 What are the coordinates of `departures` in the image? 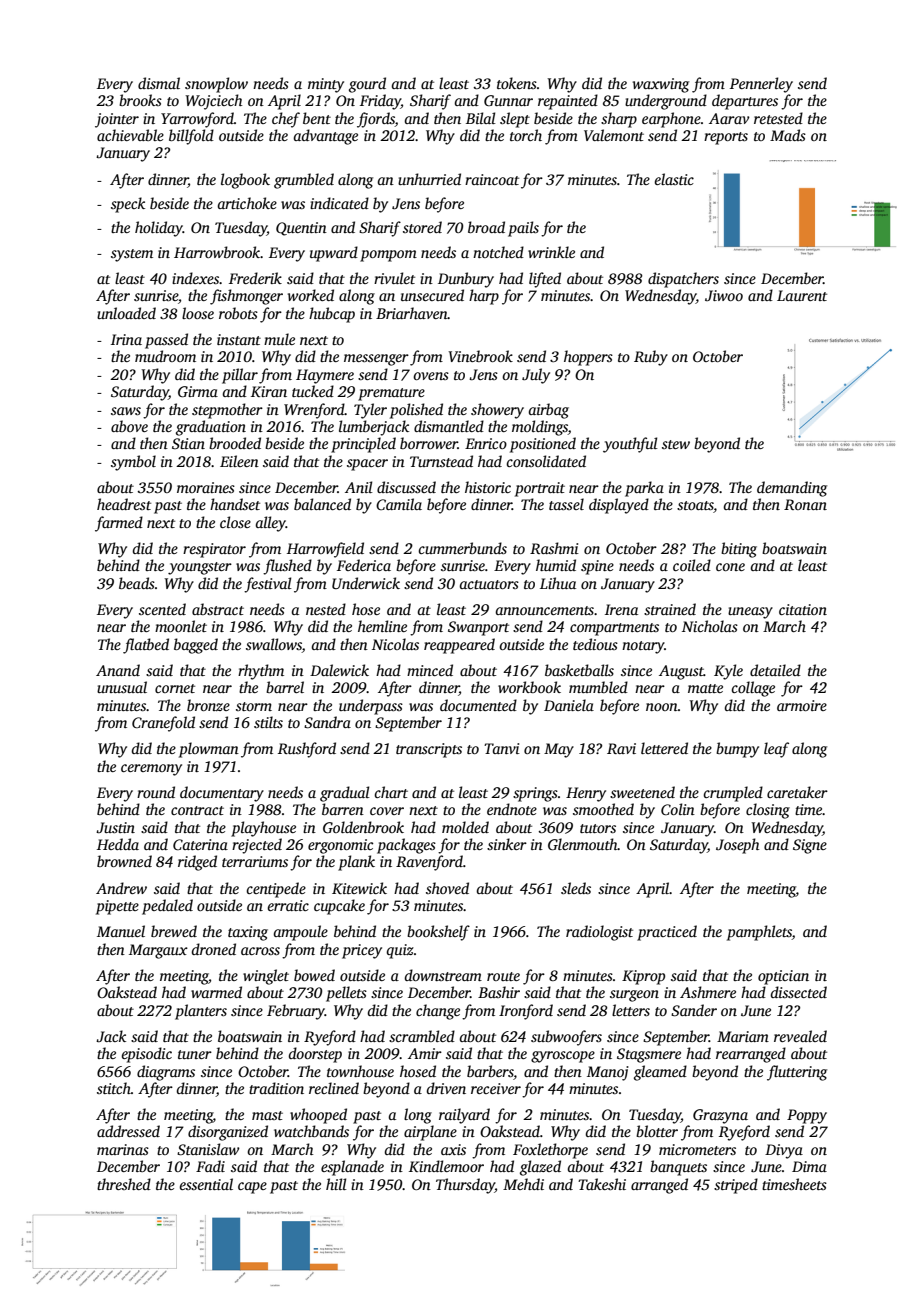 It's located at (745, 102).
